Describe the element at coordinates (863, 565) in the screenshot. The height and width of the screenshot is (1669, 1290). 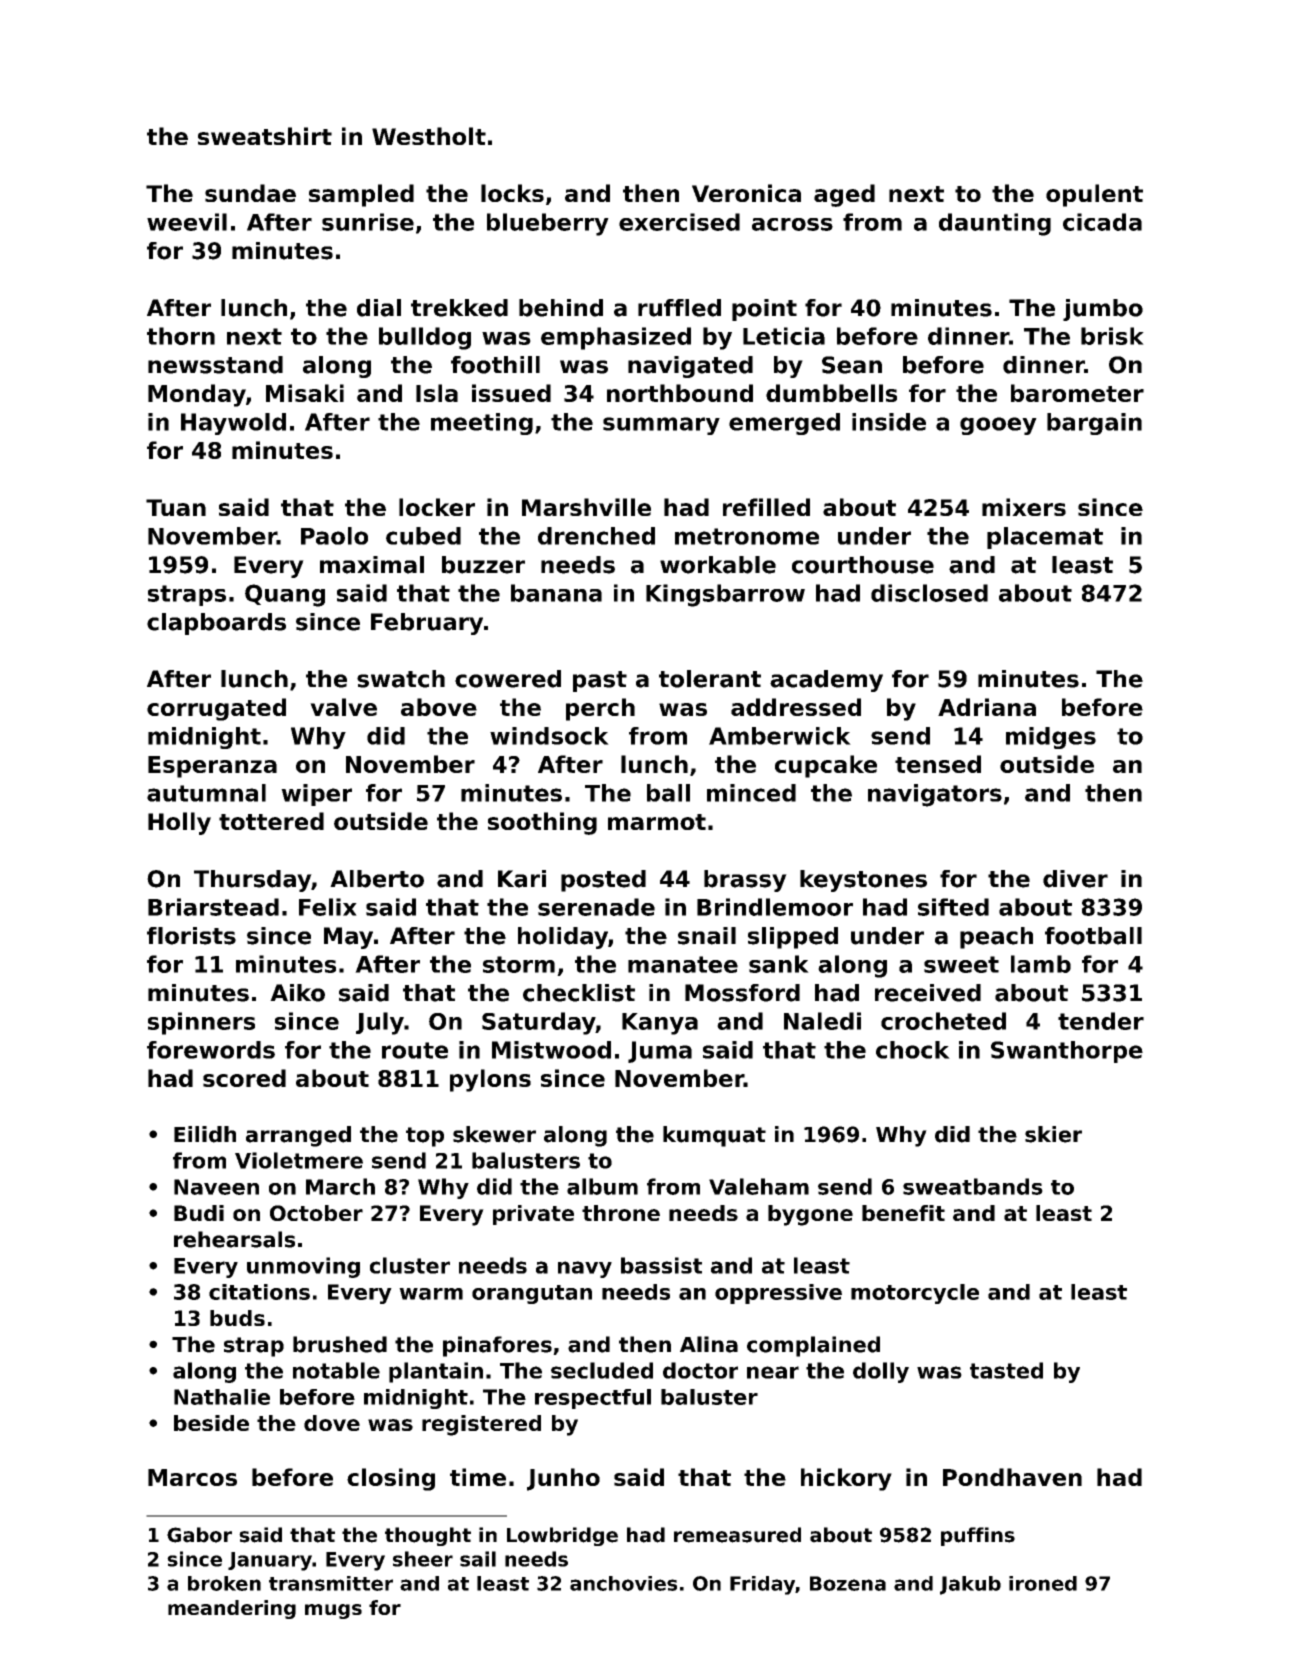
I see `courthouse` at that location.
